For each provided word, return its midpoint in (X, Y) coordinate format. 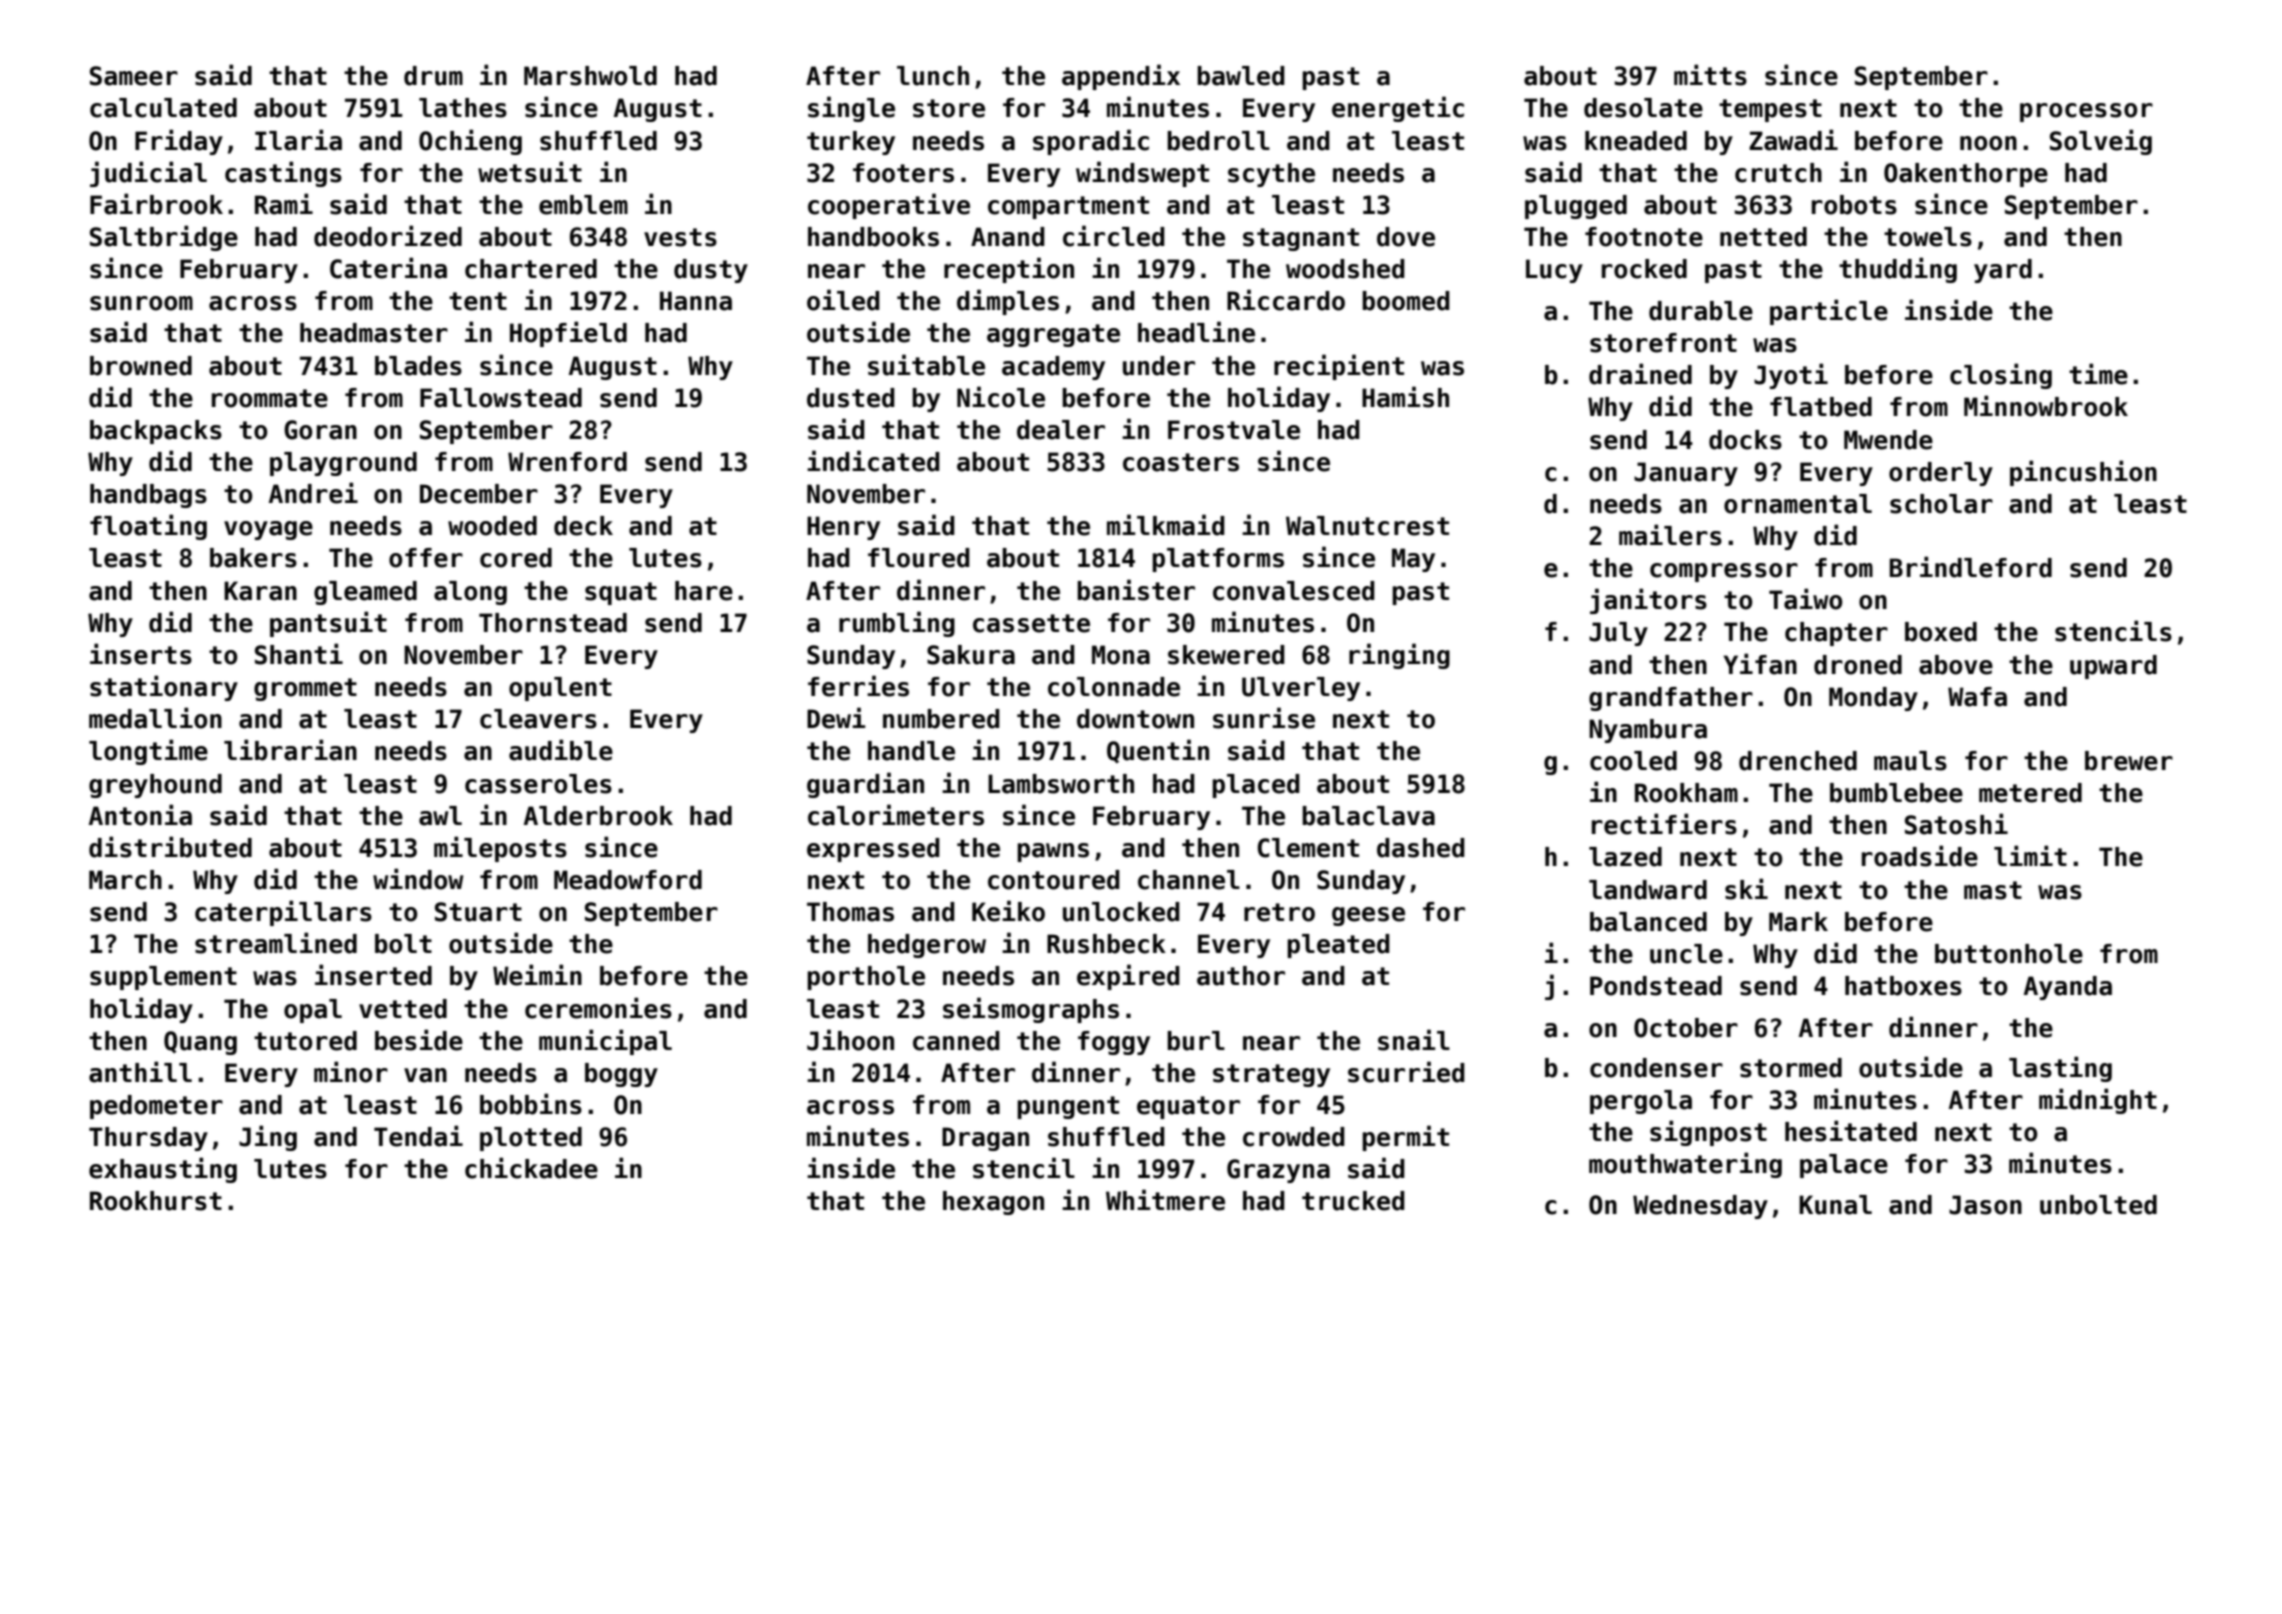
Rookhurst (156, 1201)
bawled (1241, 76)
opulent (560, 689)
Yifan (1760, 664)
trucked (1353, 1201)
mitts (1710, 75)
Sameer (134, 76)
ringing (1399, 656)
